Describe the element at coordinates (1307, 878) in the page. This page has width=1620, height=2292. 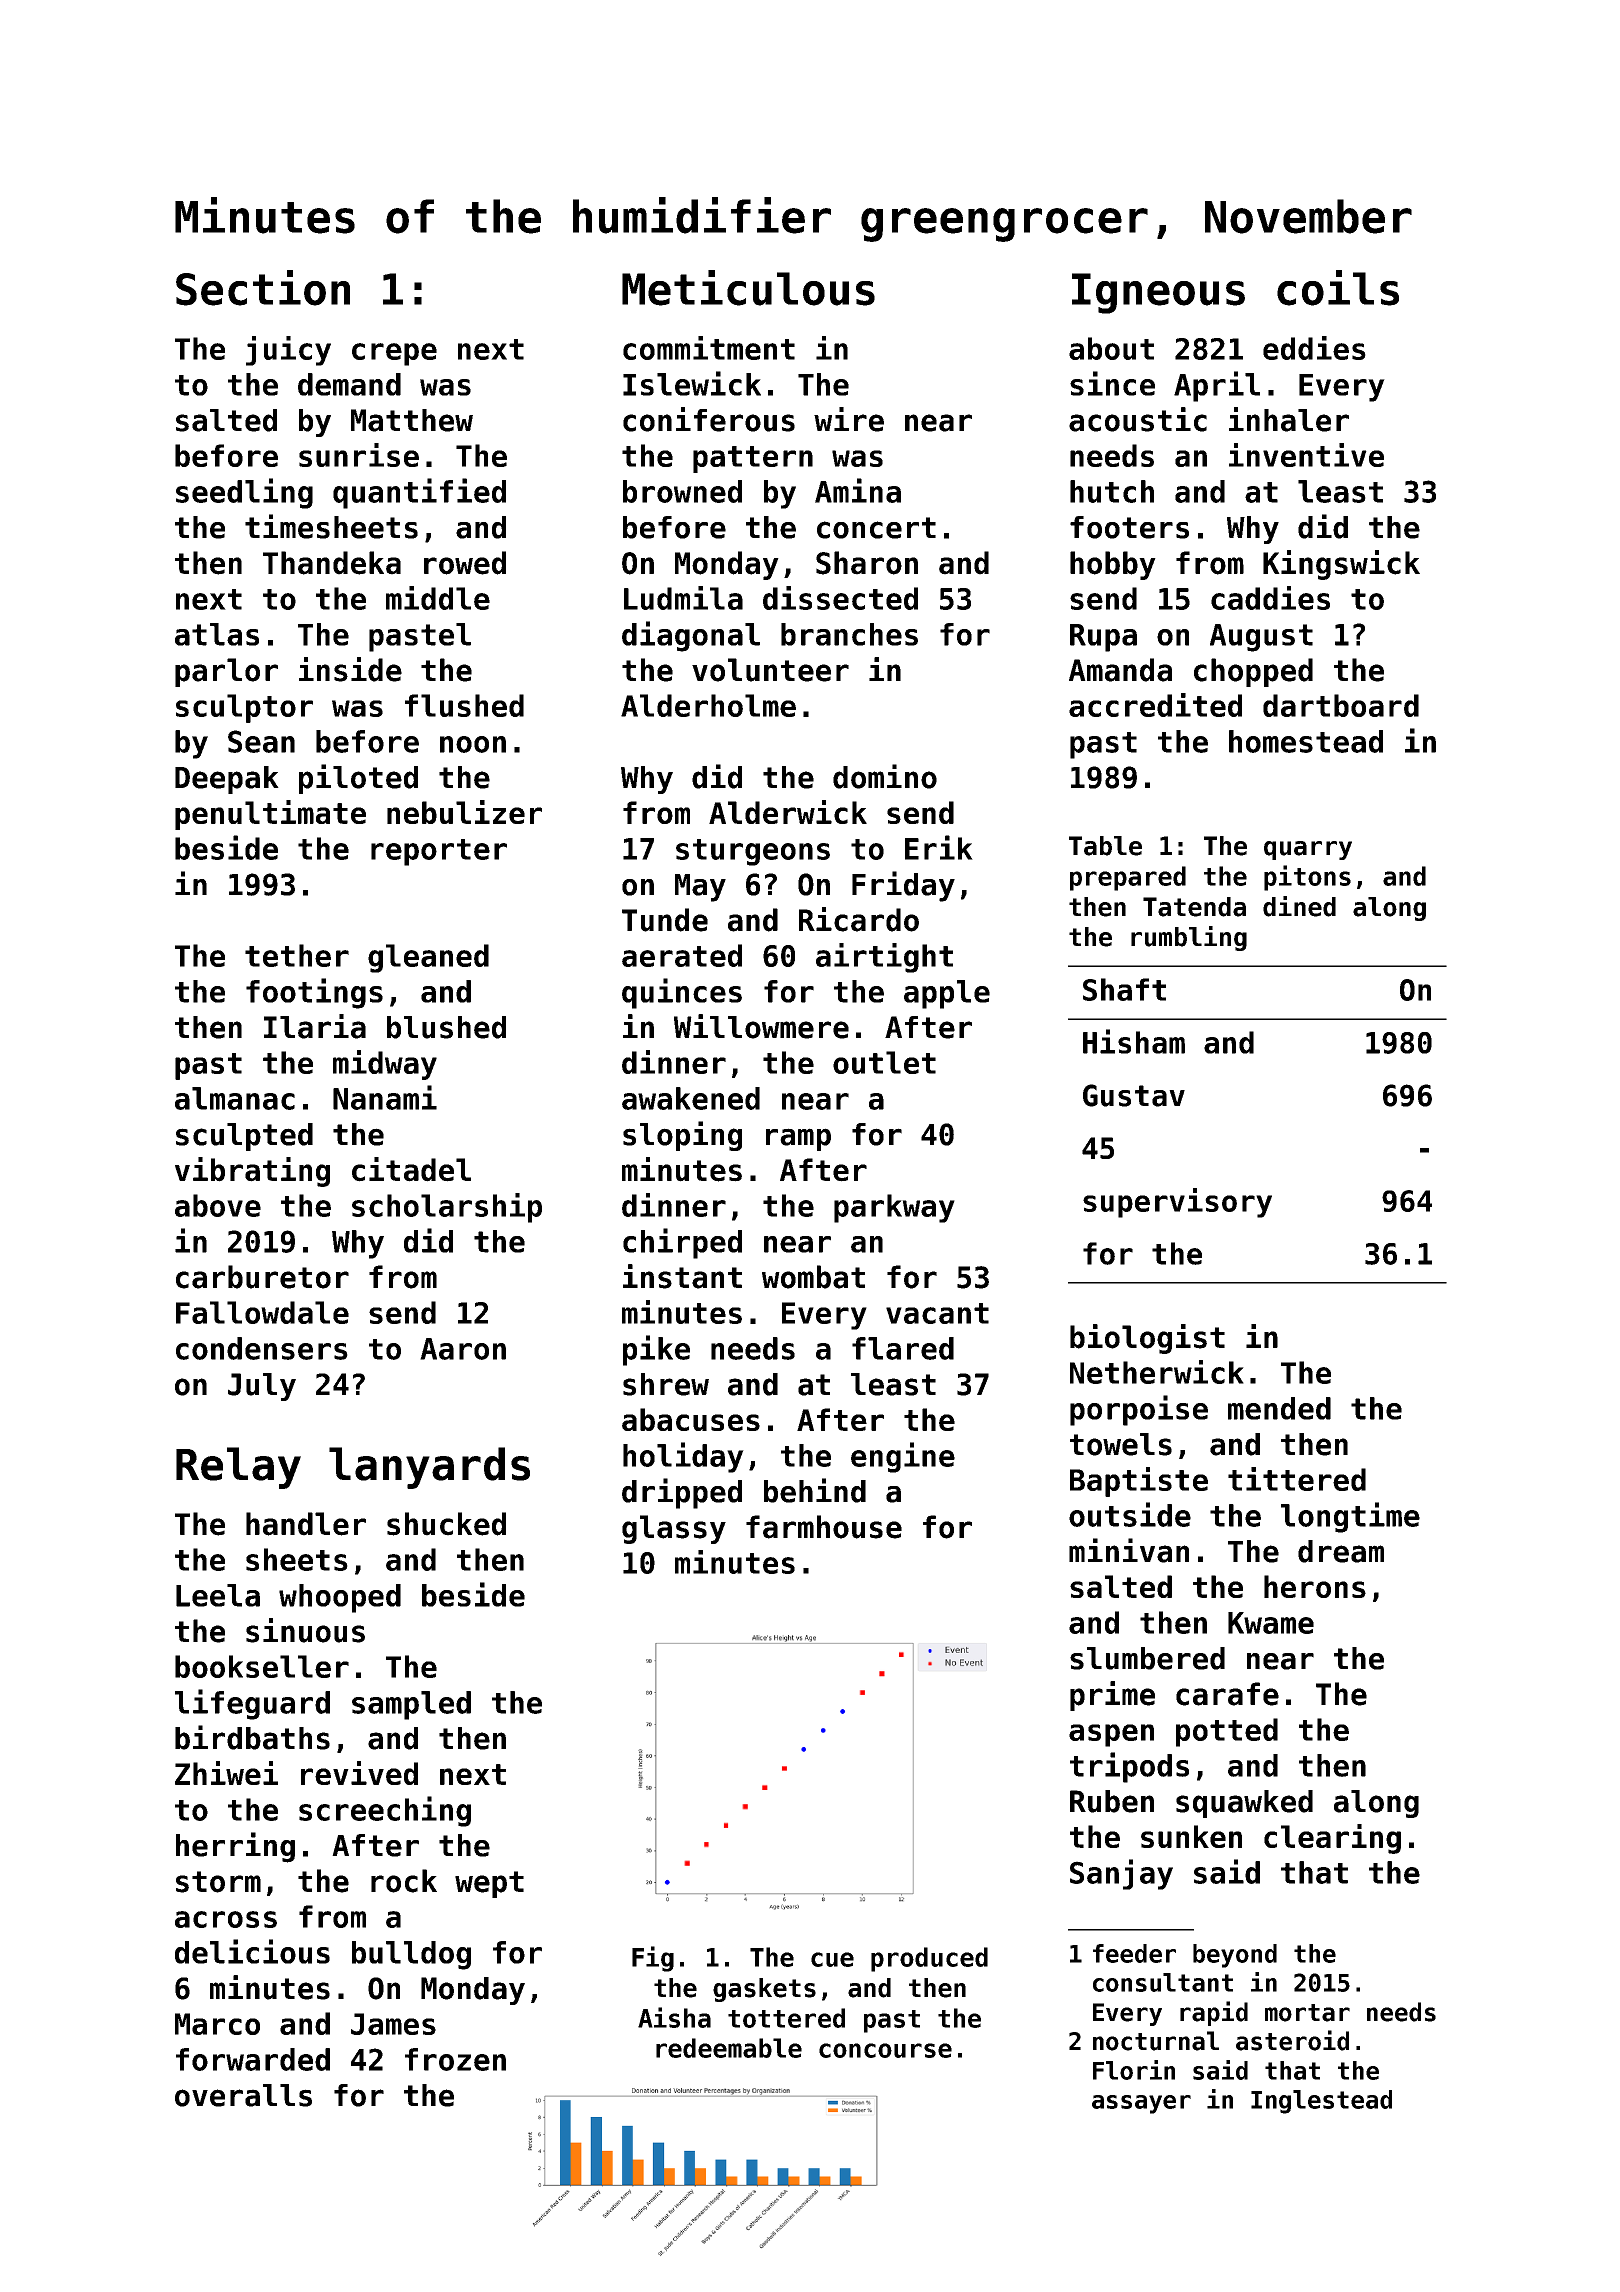
I see `pitons` at that location.
